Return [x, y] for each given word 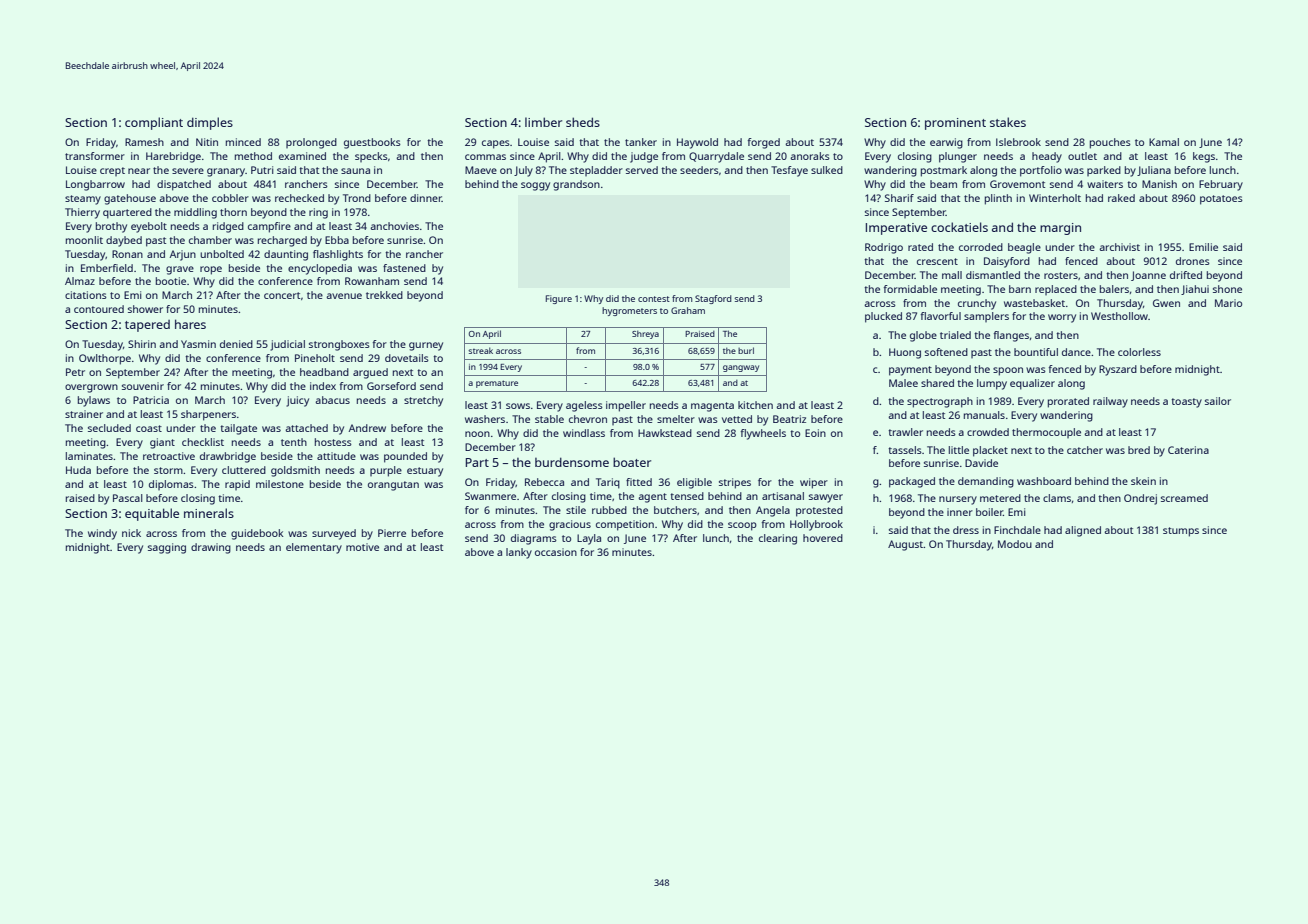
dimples [210, 123]
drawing [211, 548]
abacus [332, 400]
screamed [1184, 498]
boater [632, 462]
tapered [147, 326]
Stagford [713, 299]
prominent [955, 124]
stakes [1008, 122]
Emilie [1203, 247]
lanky [519, 553]
